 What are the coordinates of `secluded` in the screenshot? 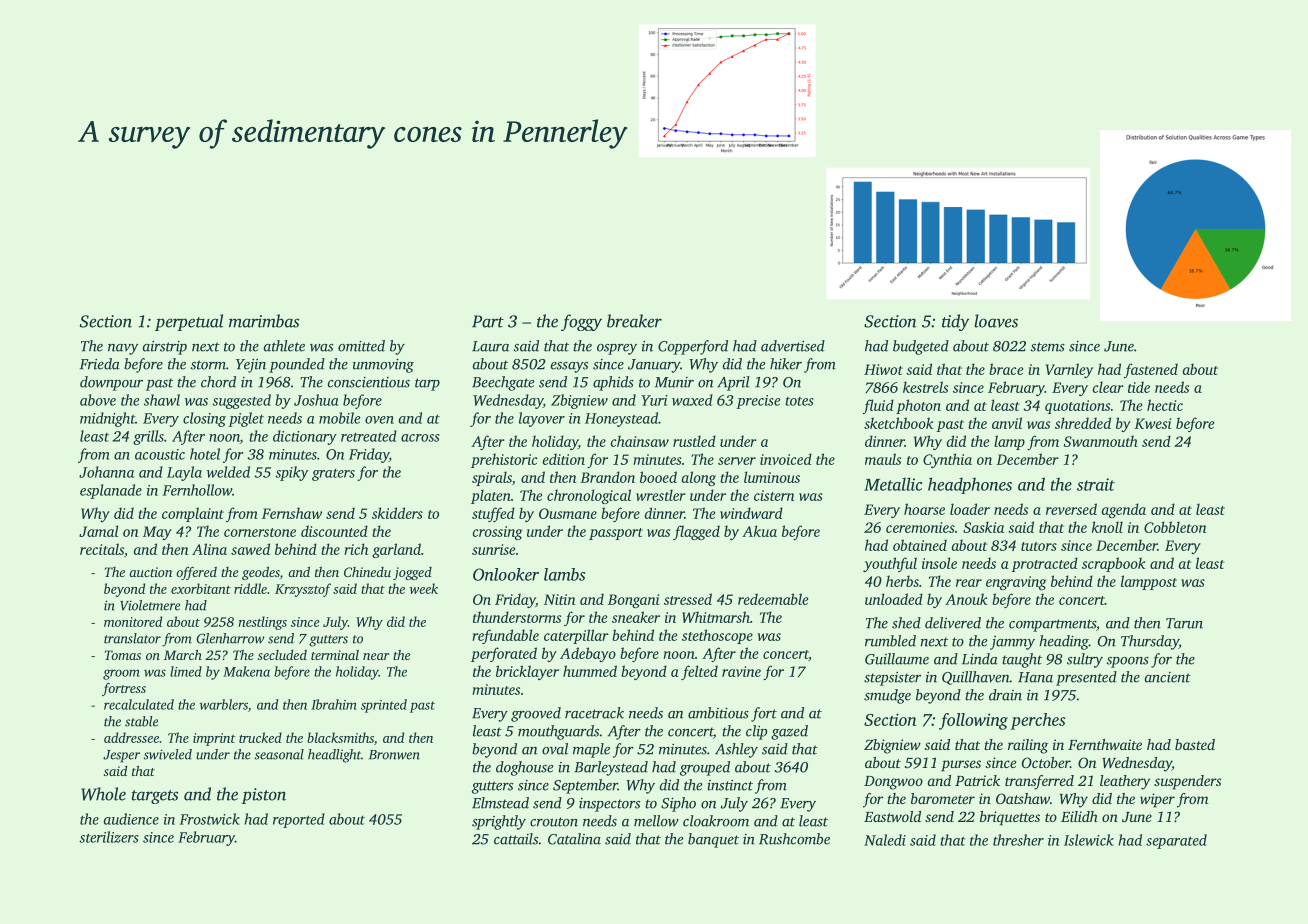 It's located at (282, 655).
